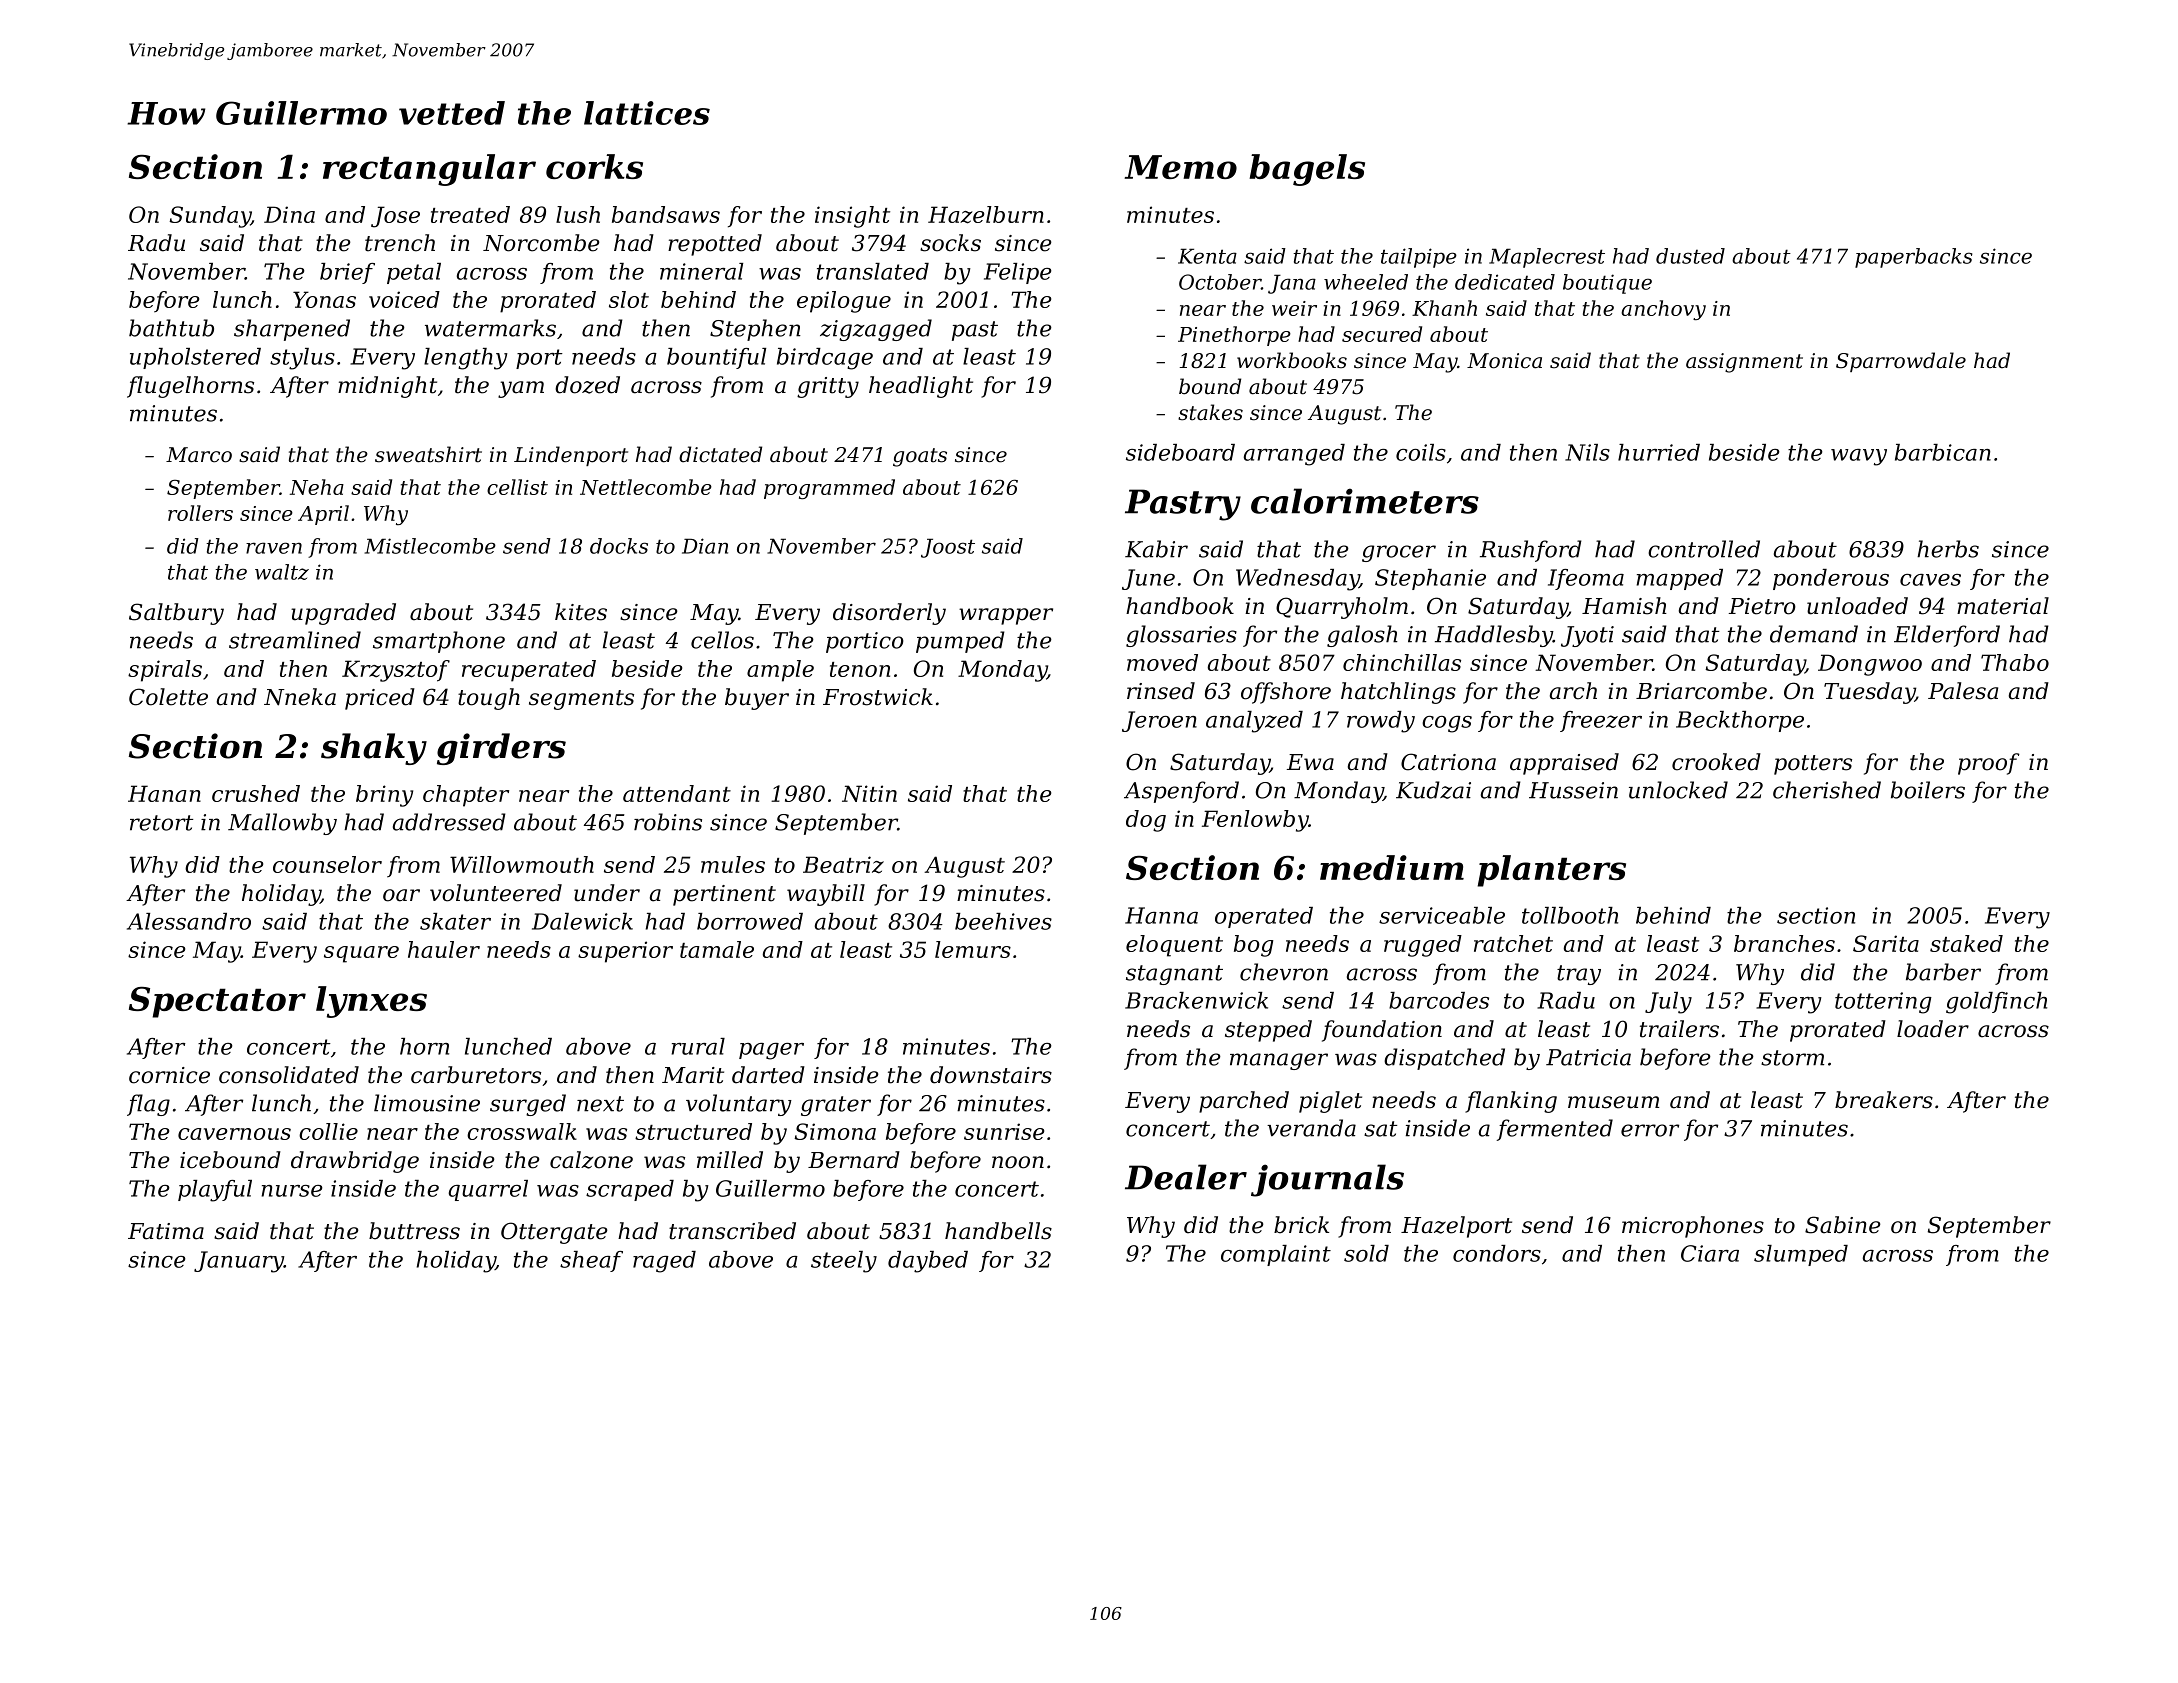  I want to click on rowdy, so click(1381, 722).
